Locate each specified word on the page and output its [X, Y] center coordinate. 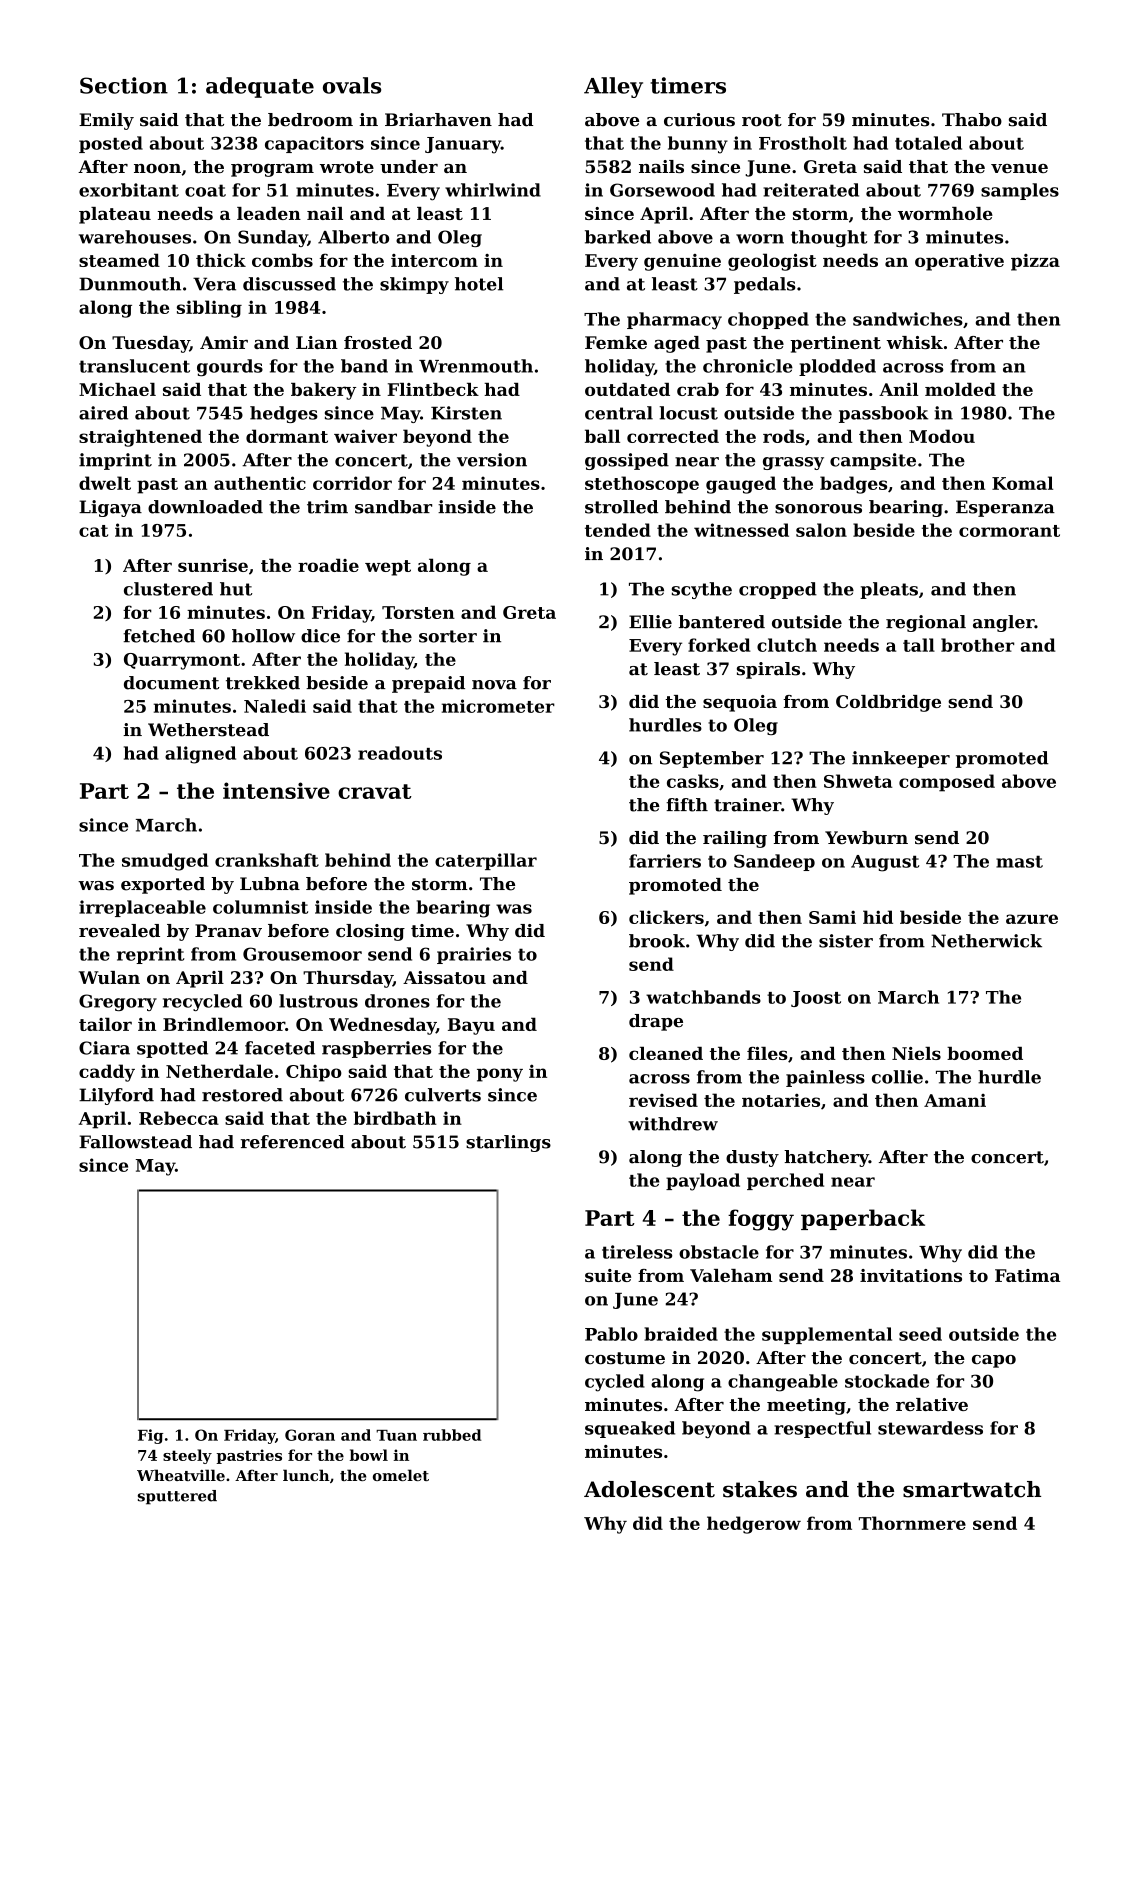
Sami [832, 917]
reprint [151, 955]
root [762, 120]
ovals [352, 85]
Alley [613, 87]
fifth [687, 805]
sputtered [177, 1497]
